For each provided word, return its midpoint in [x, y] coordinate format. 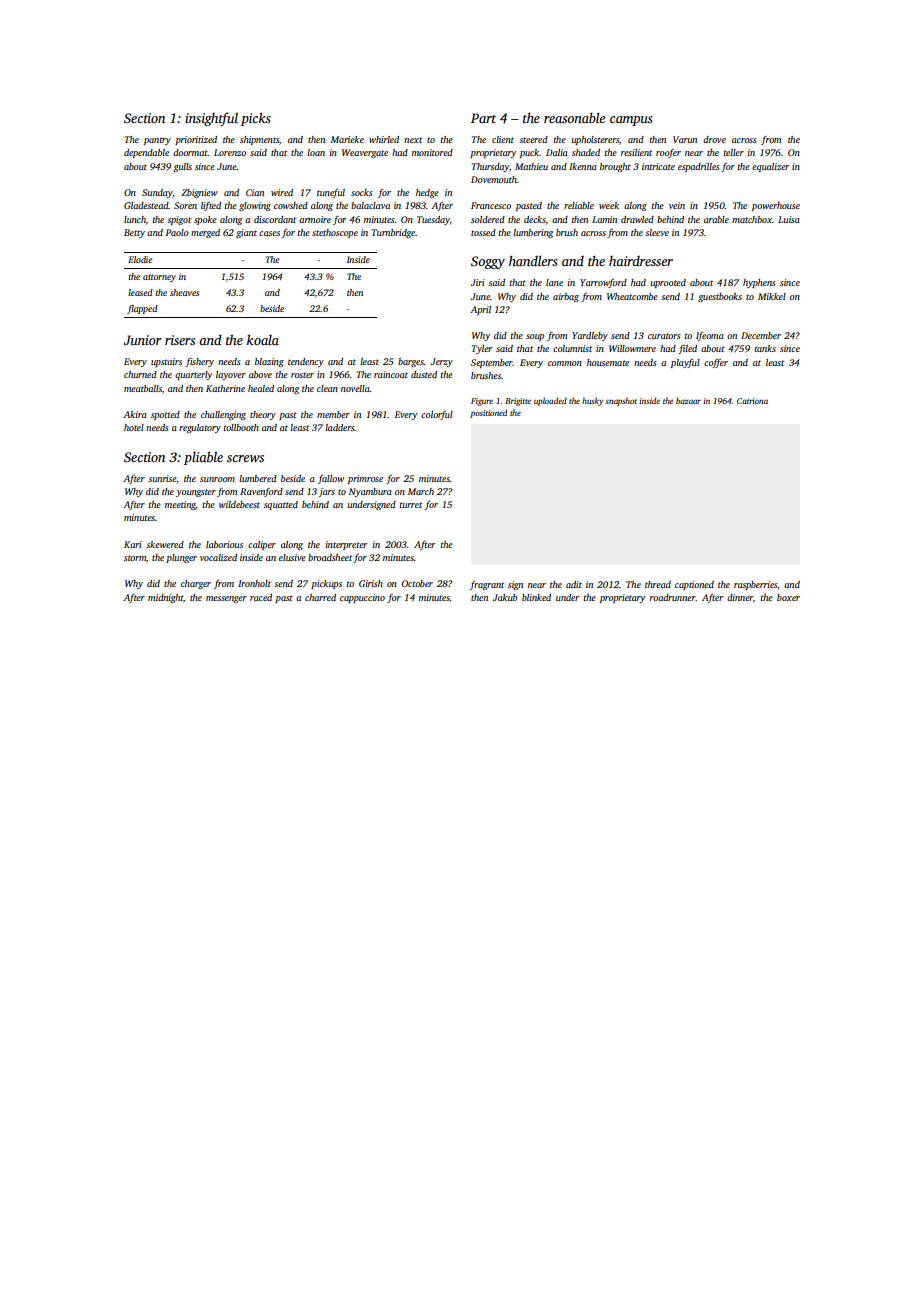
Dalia [557, 152]
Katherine [225, 388]
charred [320, 597]
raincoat [391, 374]
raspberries [755, 585]
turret [410, 505]
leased [140, 292]
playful [685, 363]
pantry [157, 141]
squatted [281, 505]
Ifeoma [710, 336]
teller [733, 152]
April [480, 310]
